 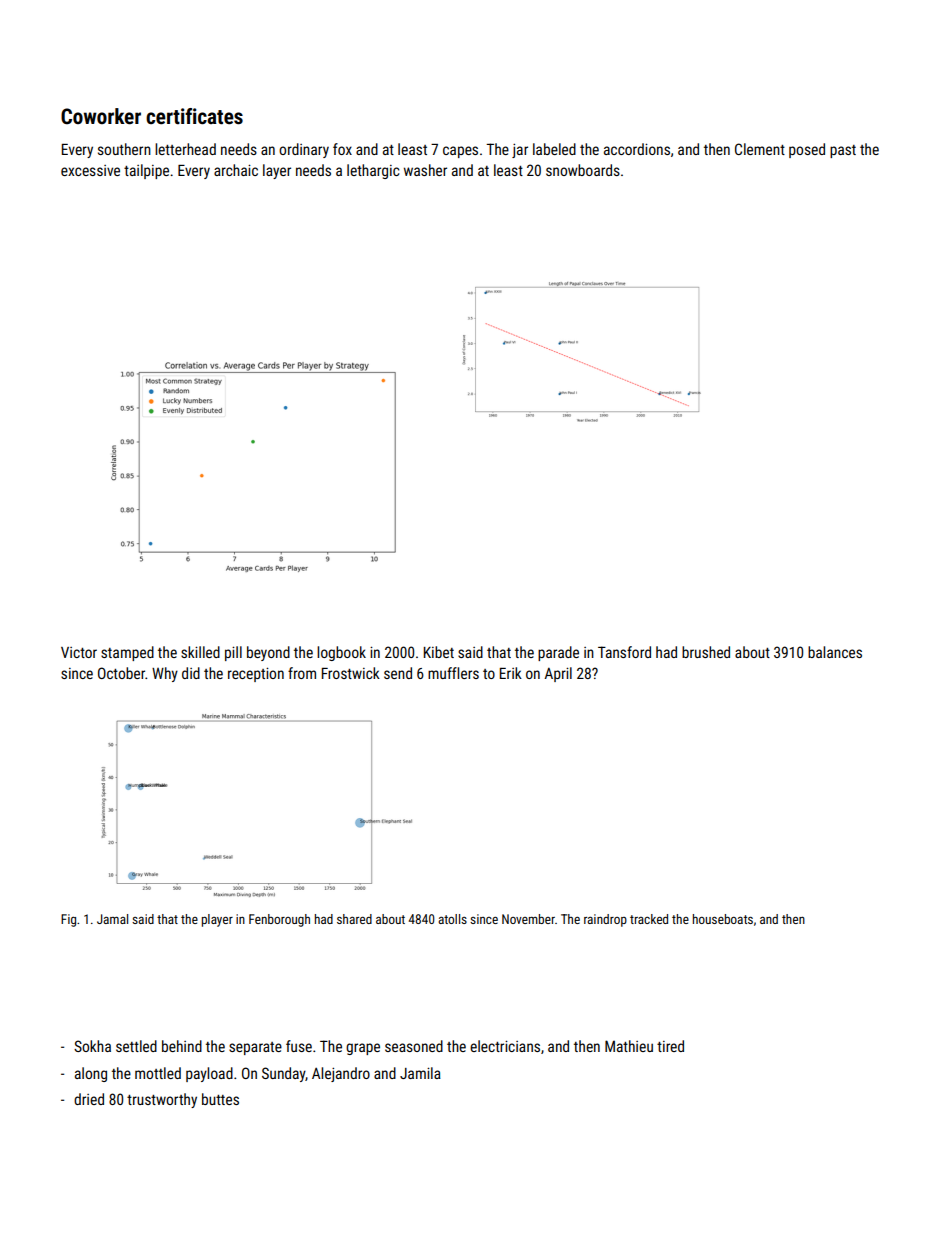 I want to click on raindrop, so click(x=605, y=920).
